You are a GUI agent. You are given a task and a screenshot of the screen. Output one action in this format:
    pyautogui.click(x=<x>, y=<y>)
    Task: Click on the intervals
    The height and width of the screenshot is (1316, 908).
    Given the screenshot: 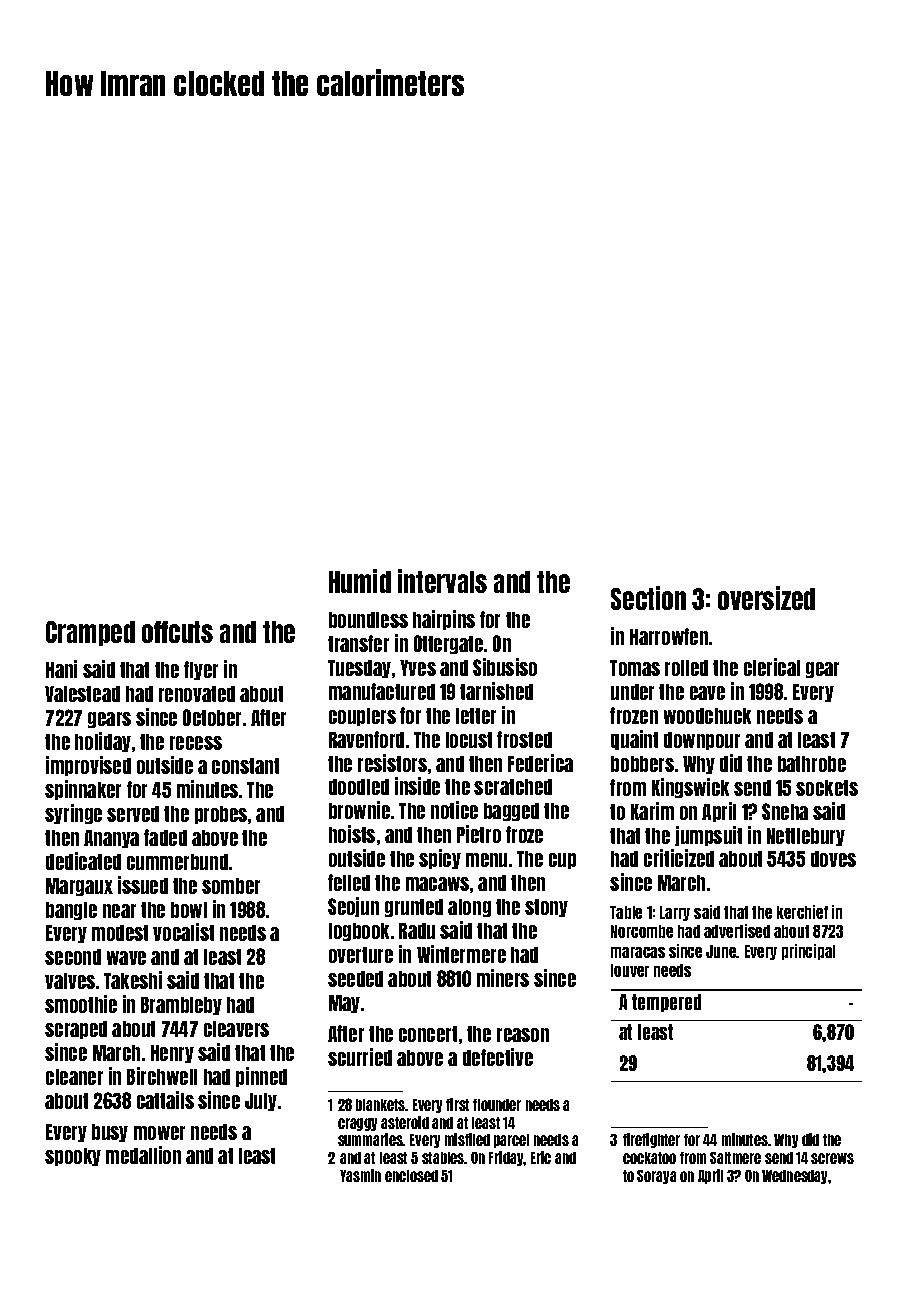 What is the action you would take?
    pyautogui.click(x=442, y=581)
